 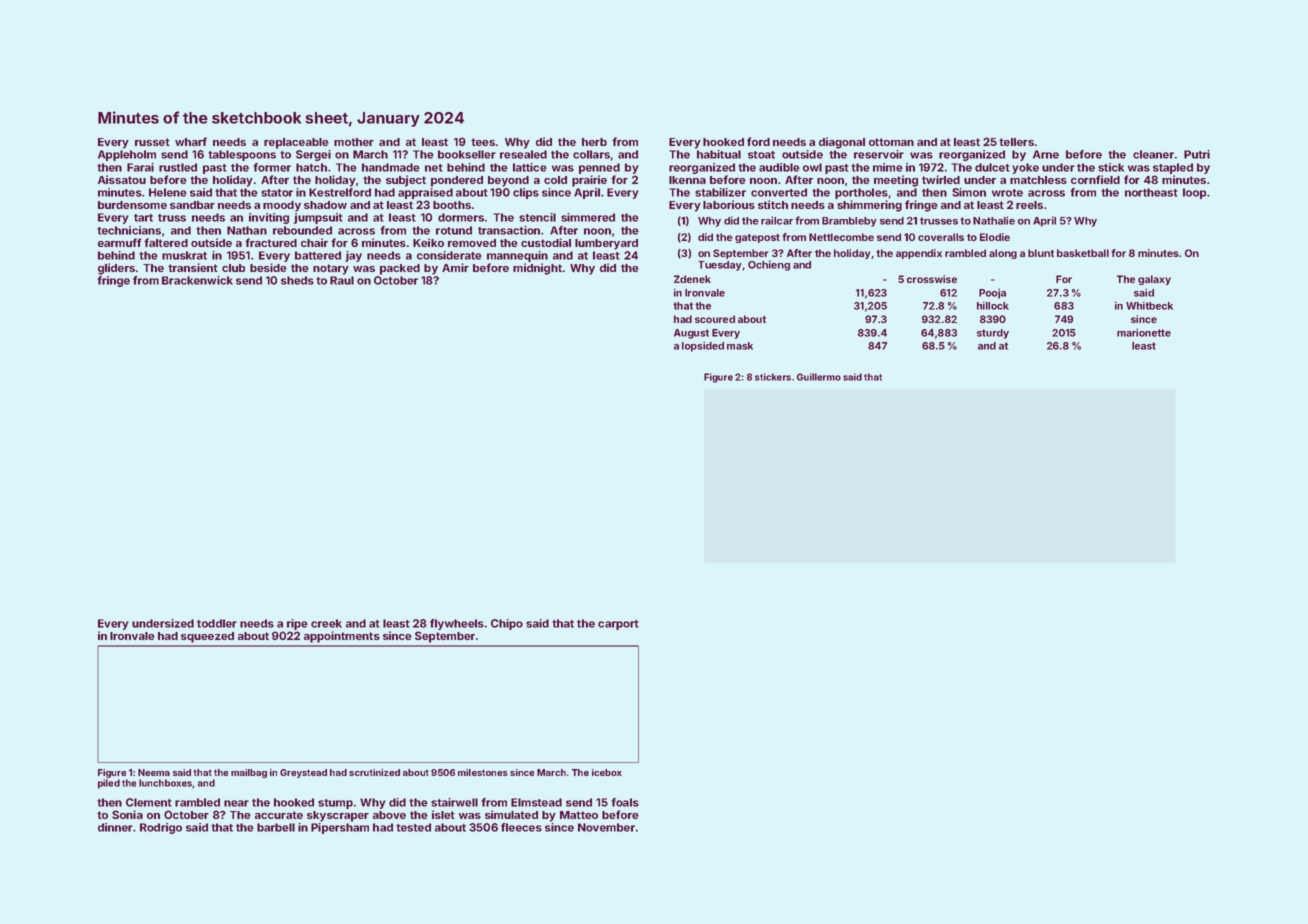 What do you see at coordinates (757, 238) in the screenshot?
I see `gatepost` at bounding box center [757, 238].
